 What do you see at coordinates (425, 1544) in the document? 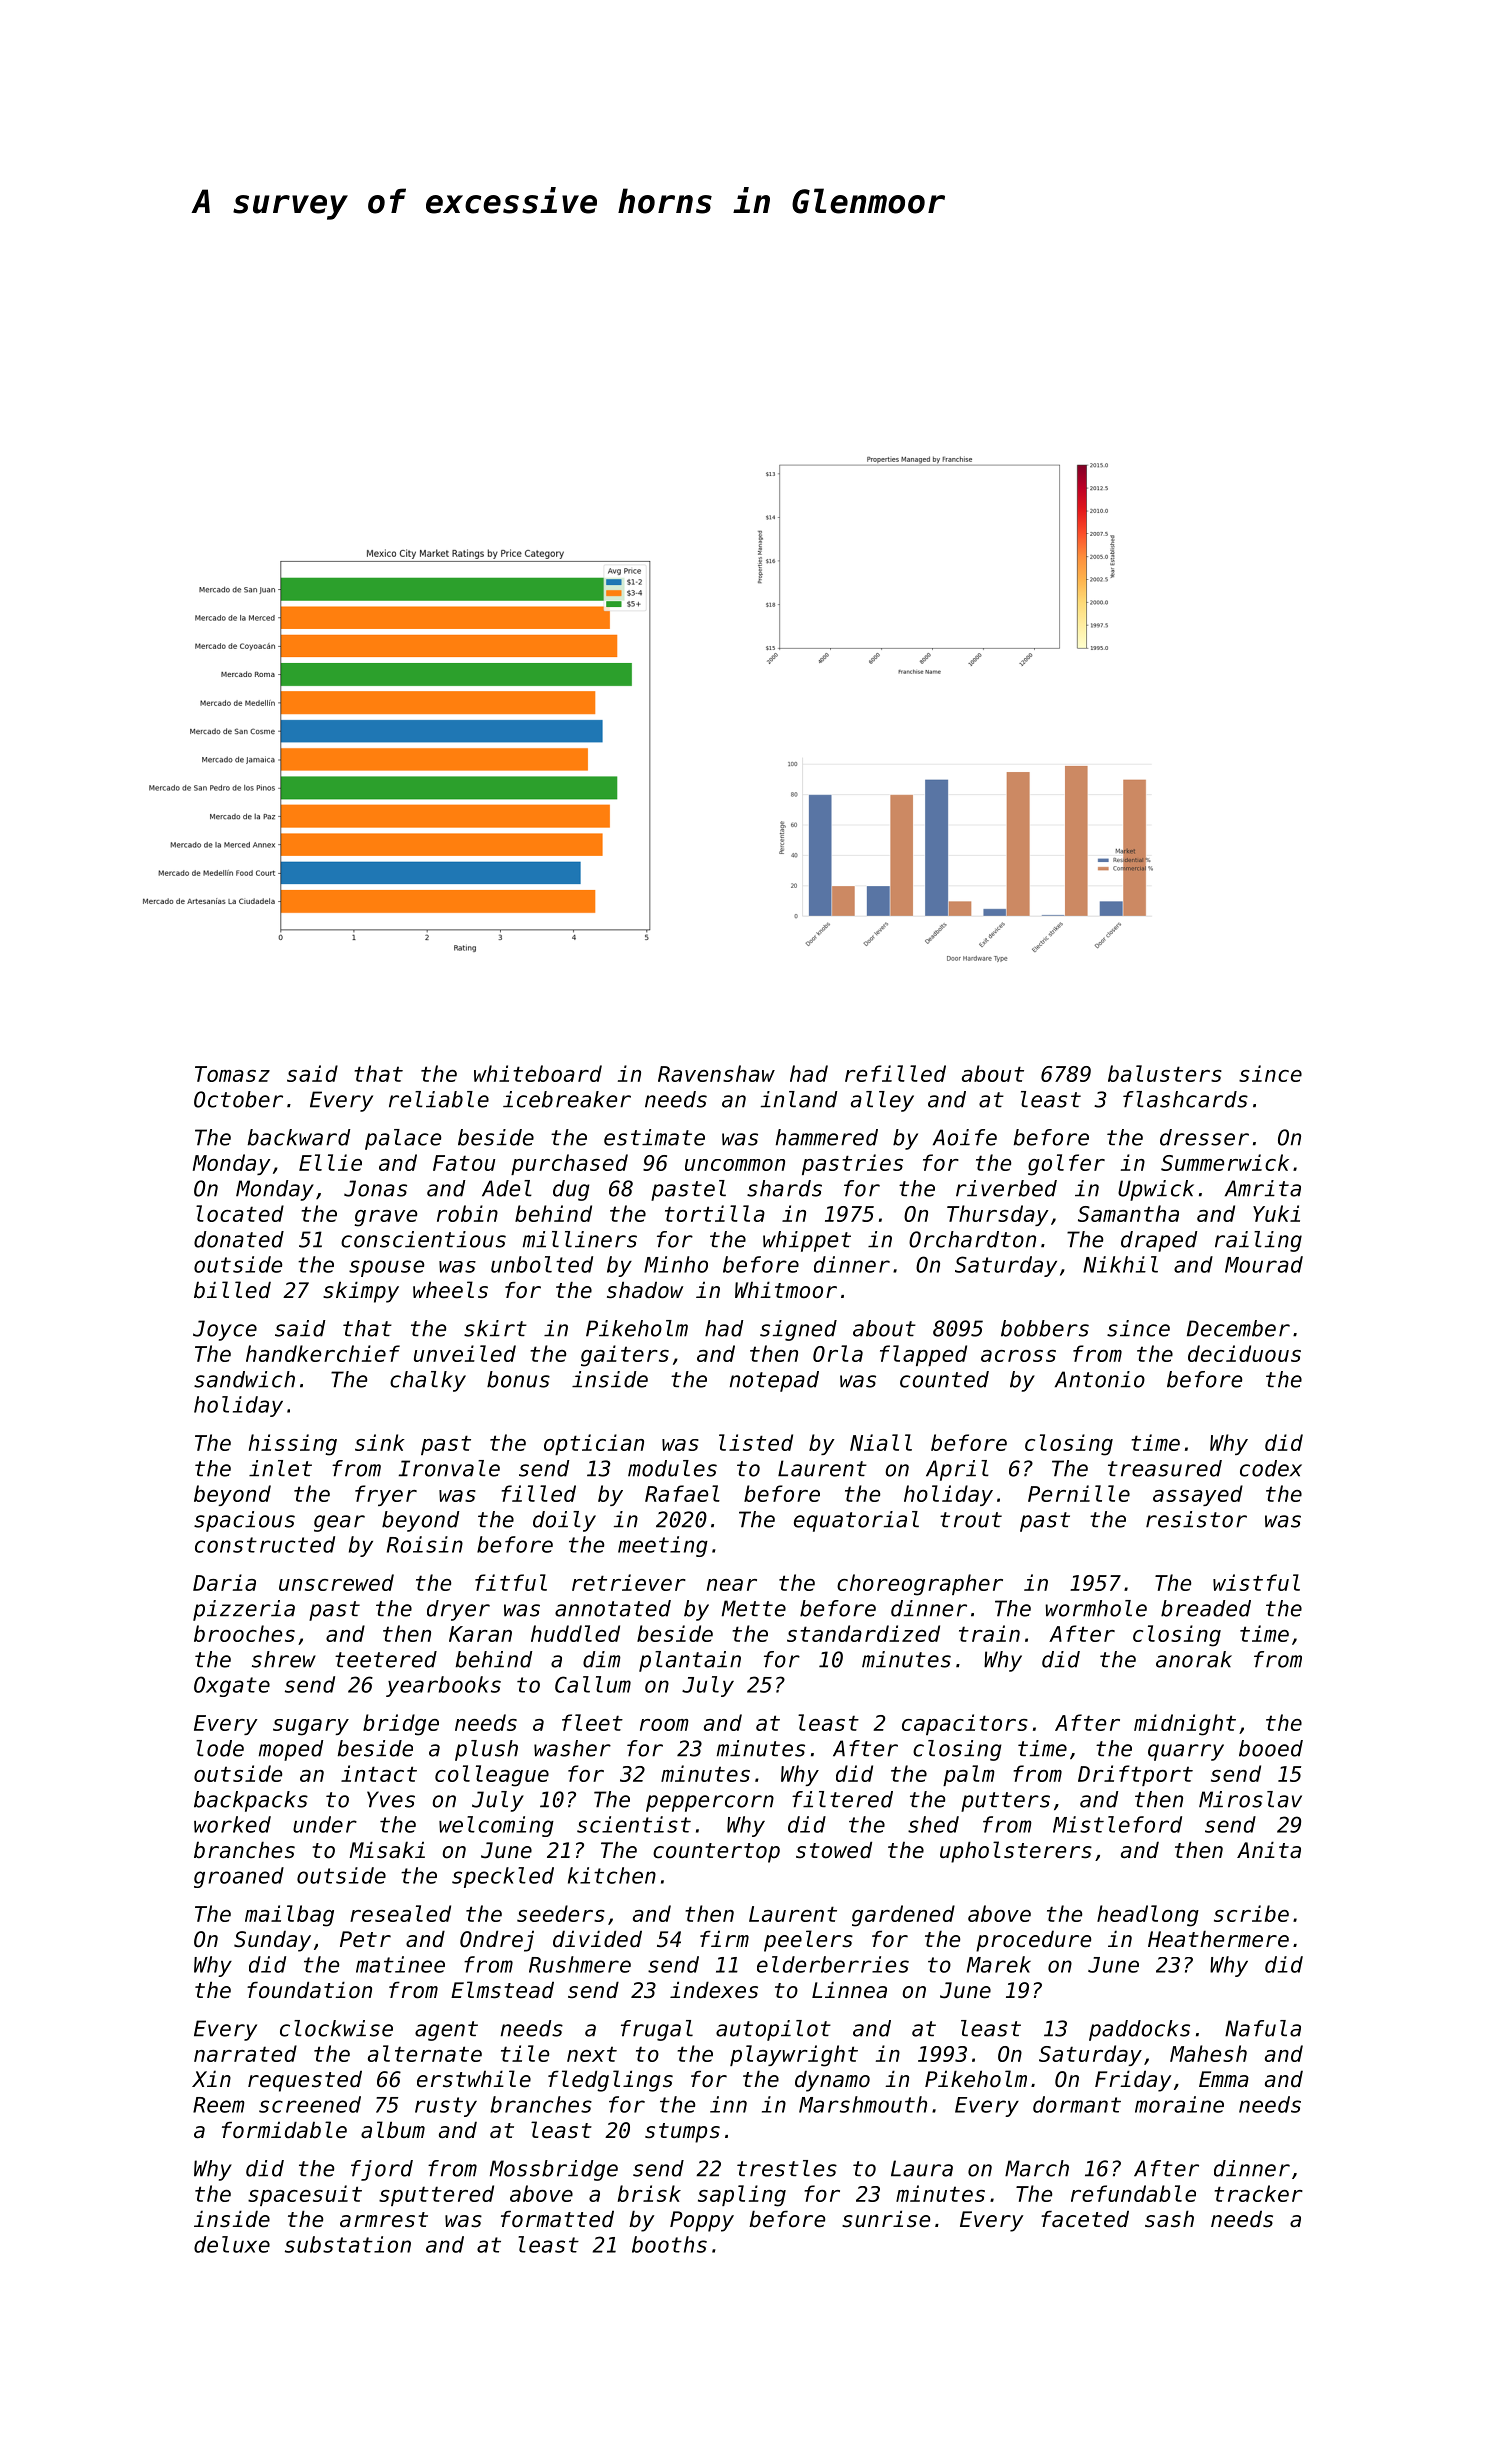
I see `Roisin` at bounding box center [425, 1544].
